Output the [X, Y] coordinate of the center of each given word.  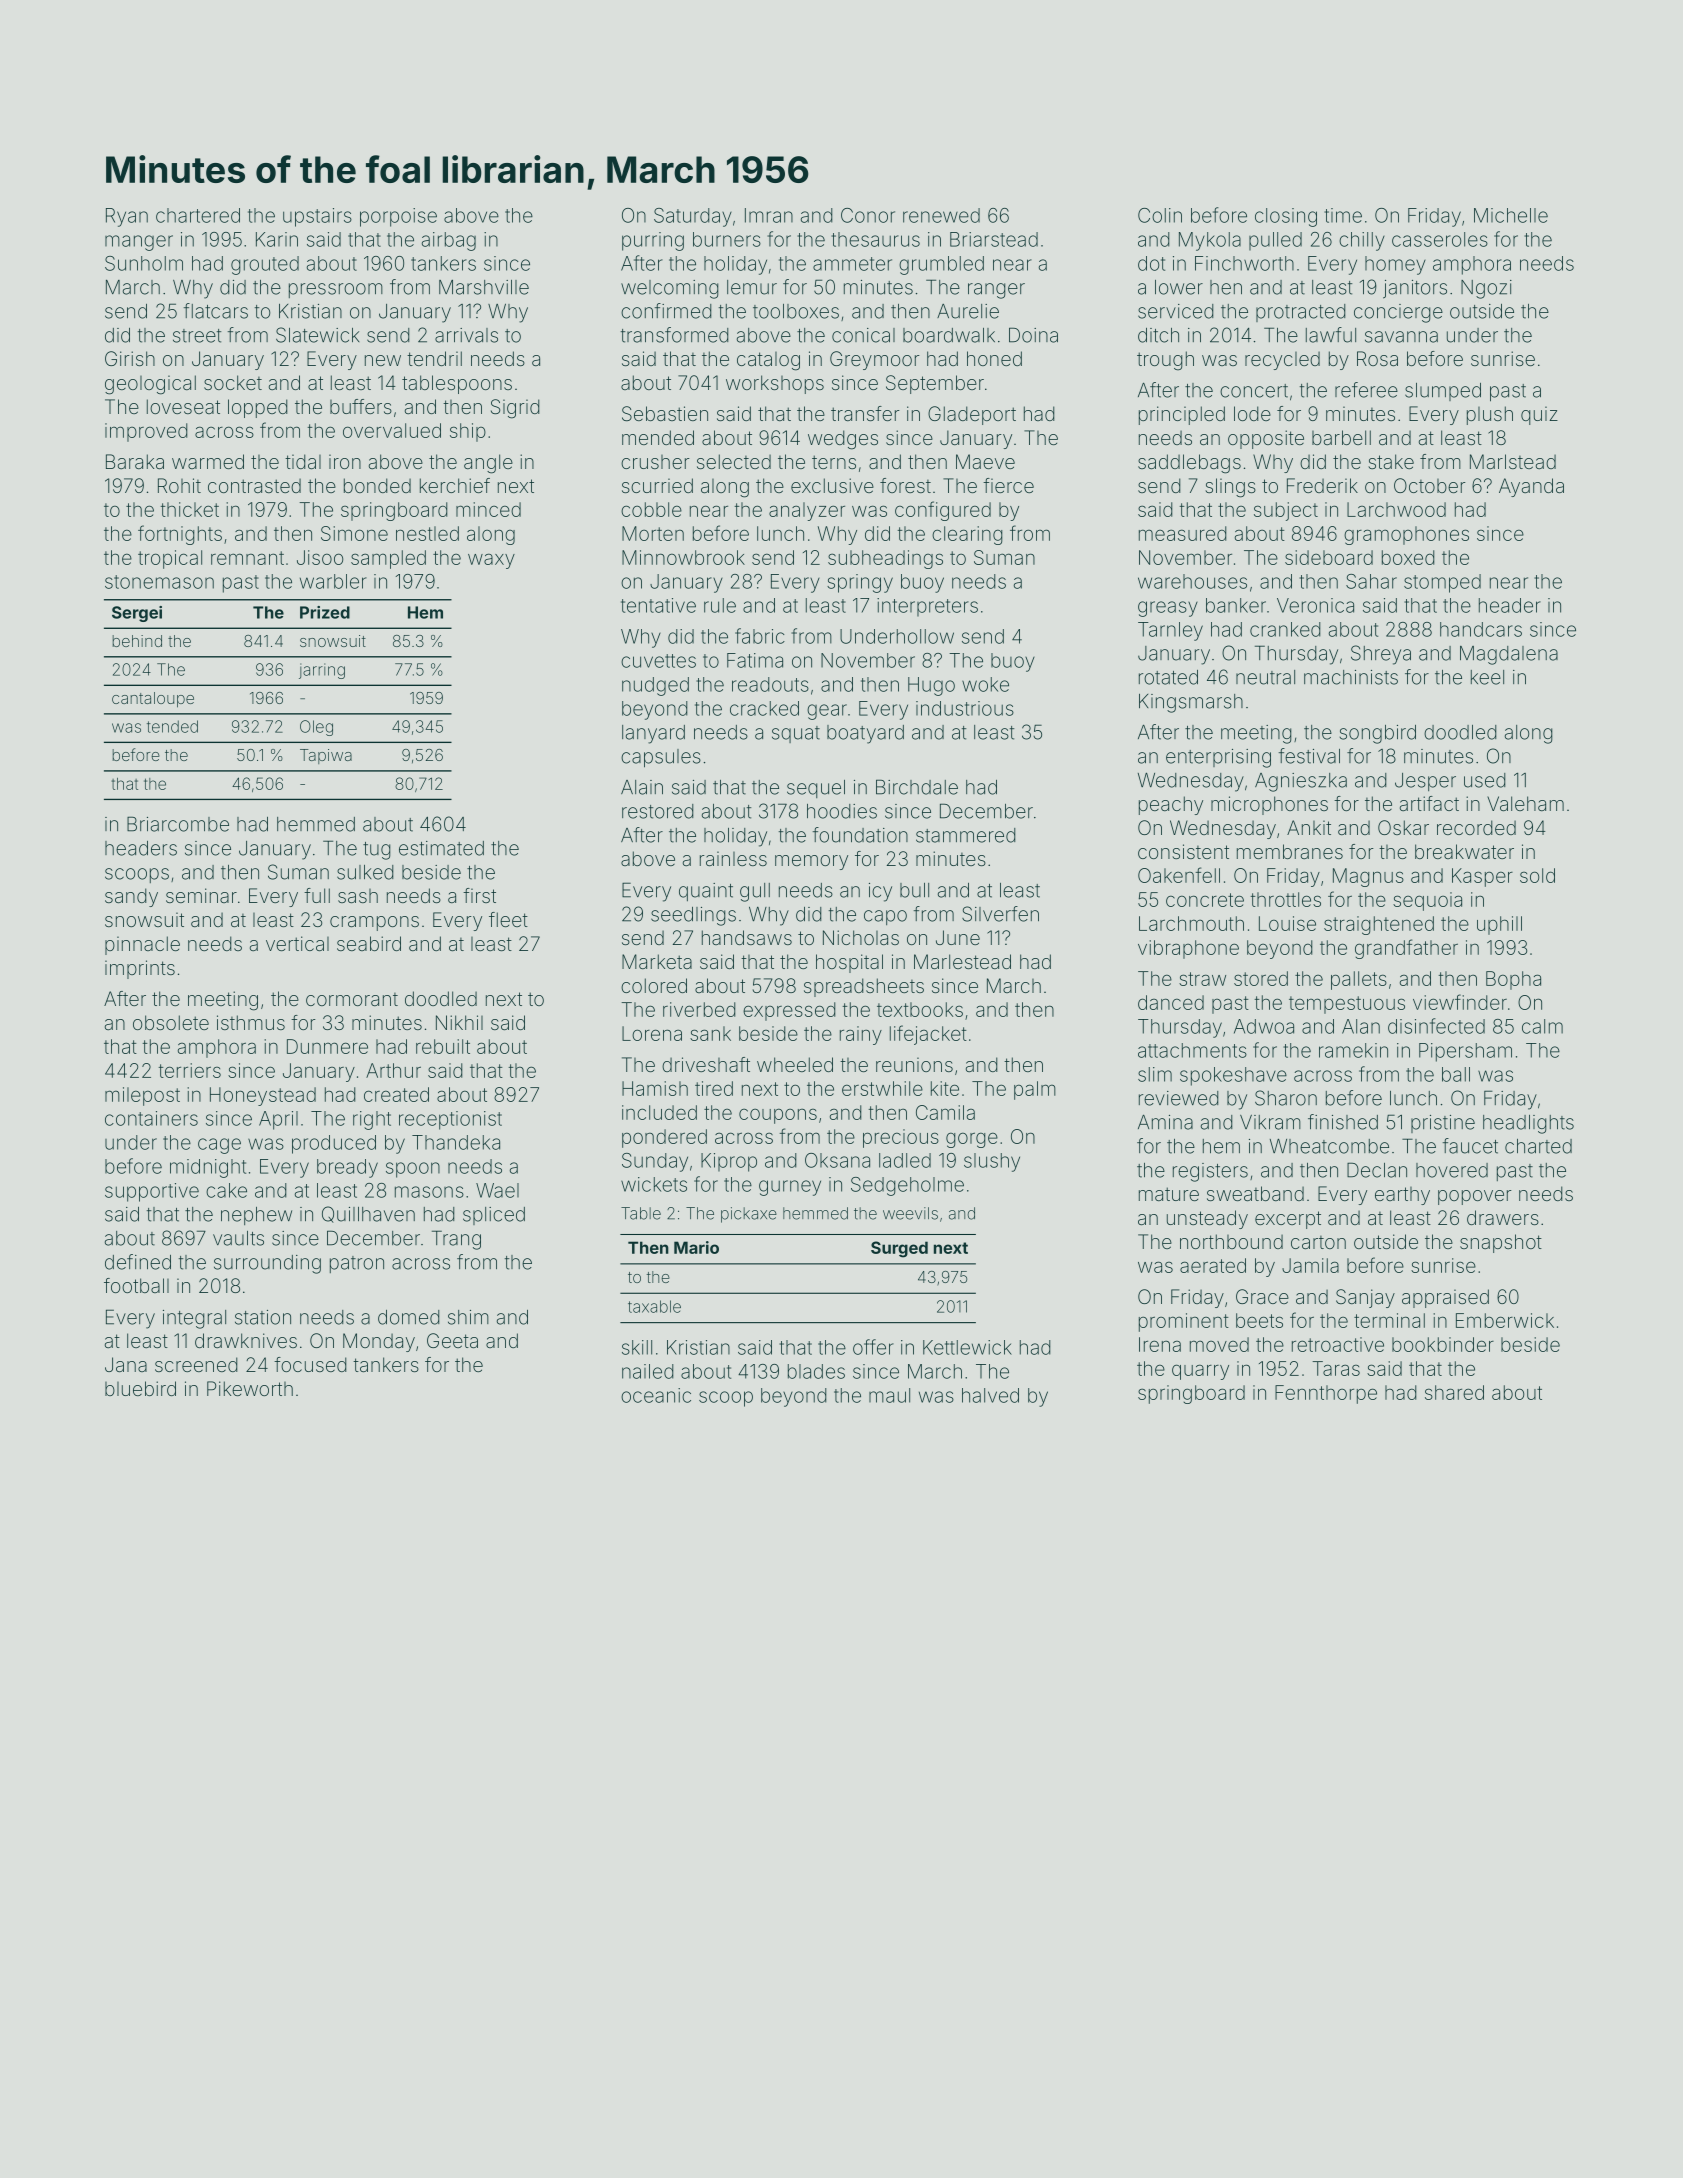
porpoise [398, 217]
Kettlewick [967, 1347]
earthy [1402, 1196]
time [1343, 215]
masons [429, 1192]
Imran [769, 215]
